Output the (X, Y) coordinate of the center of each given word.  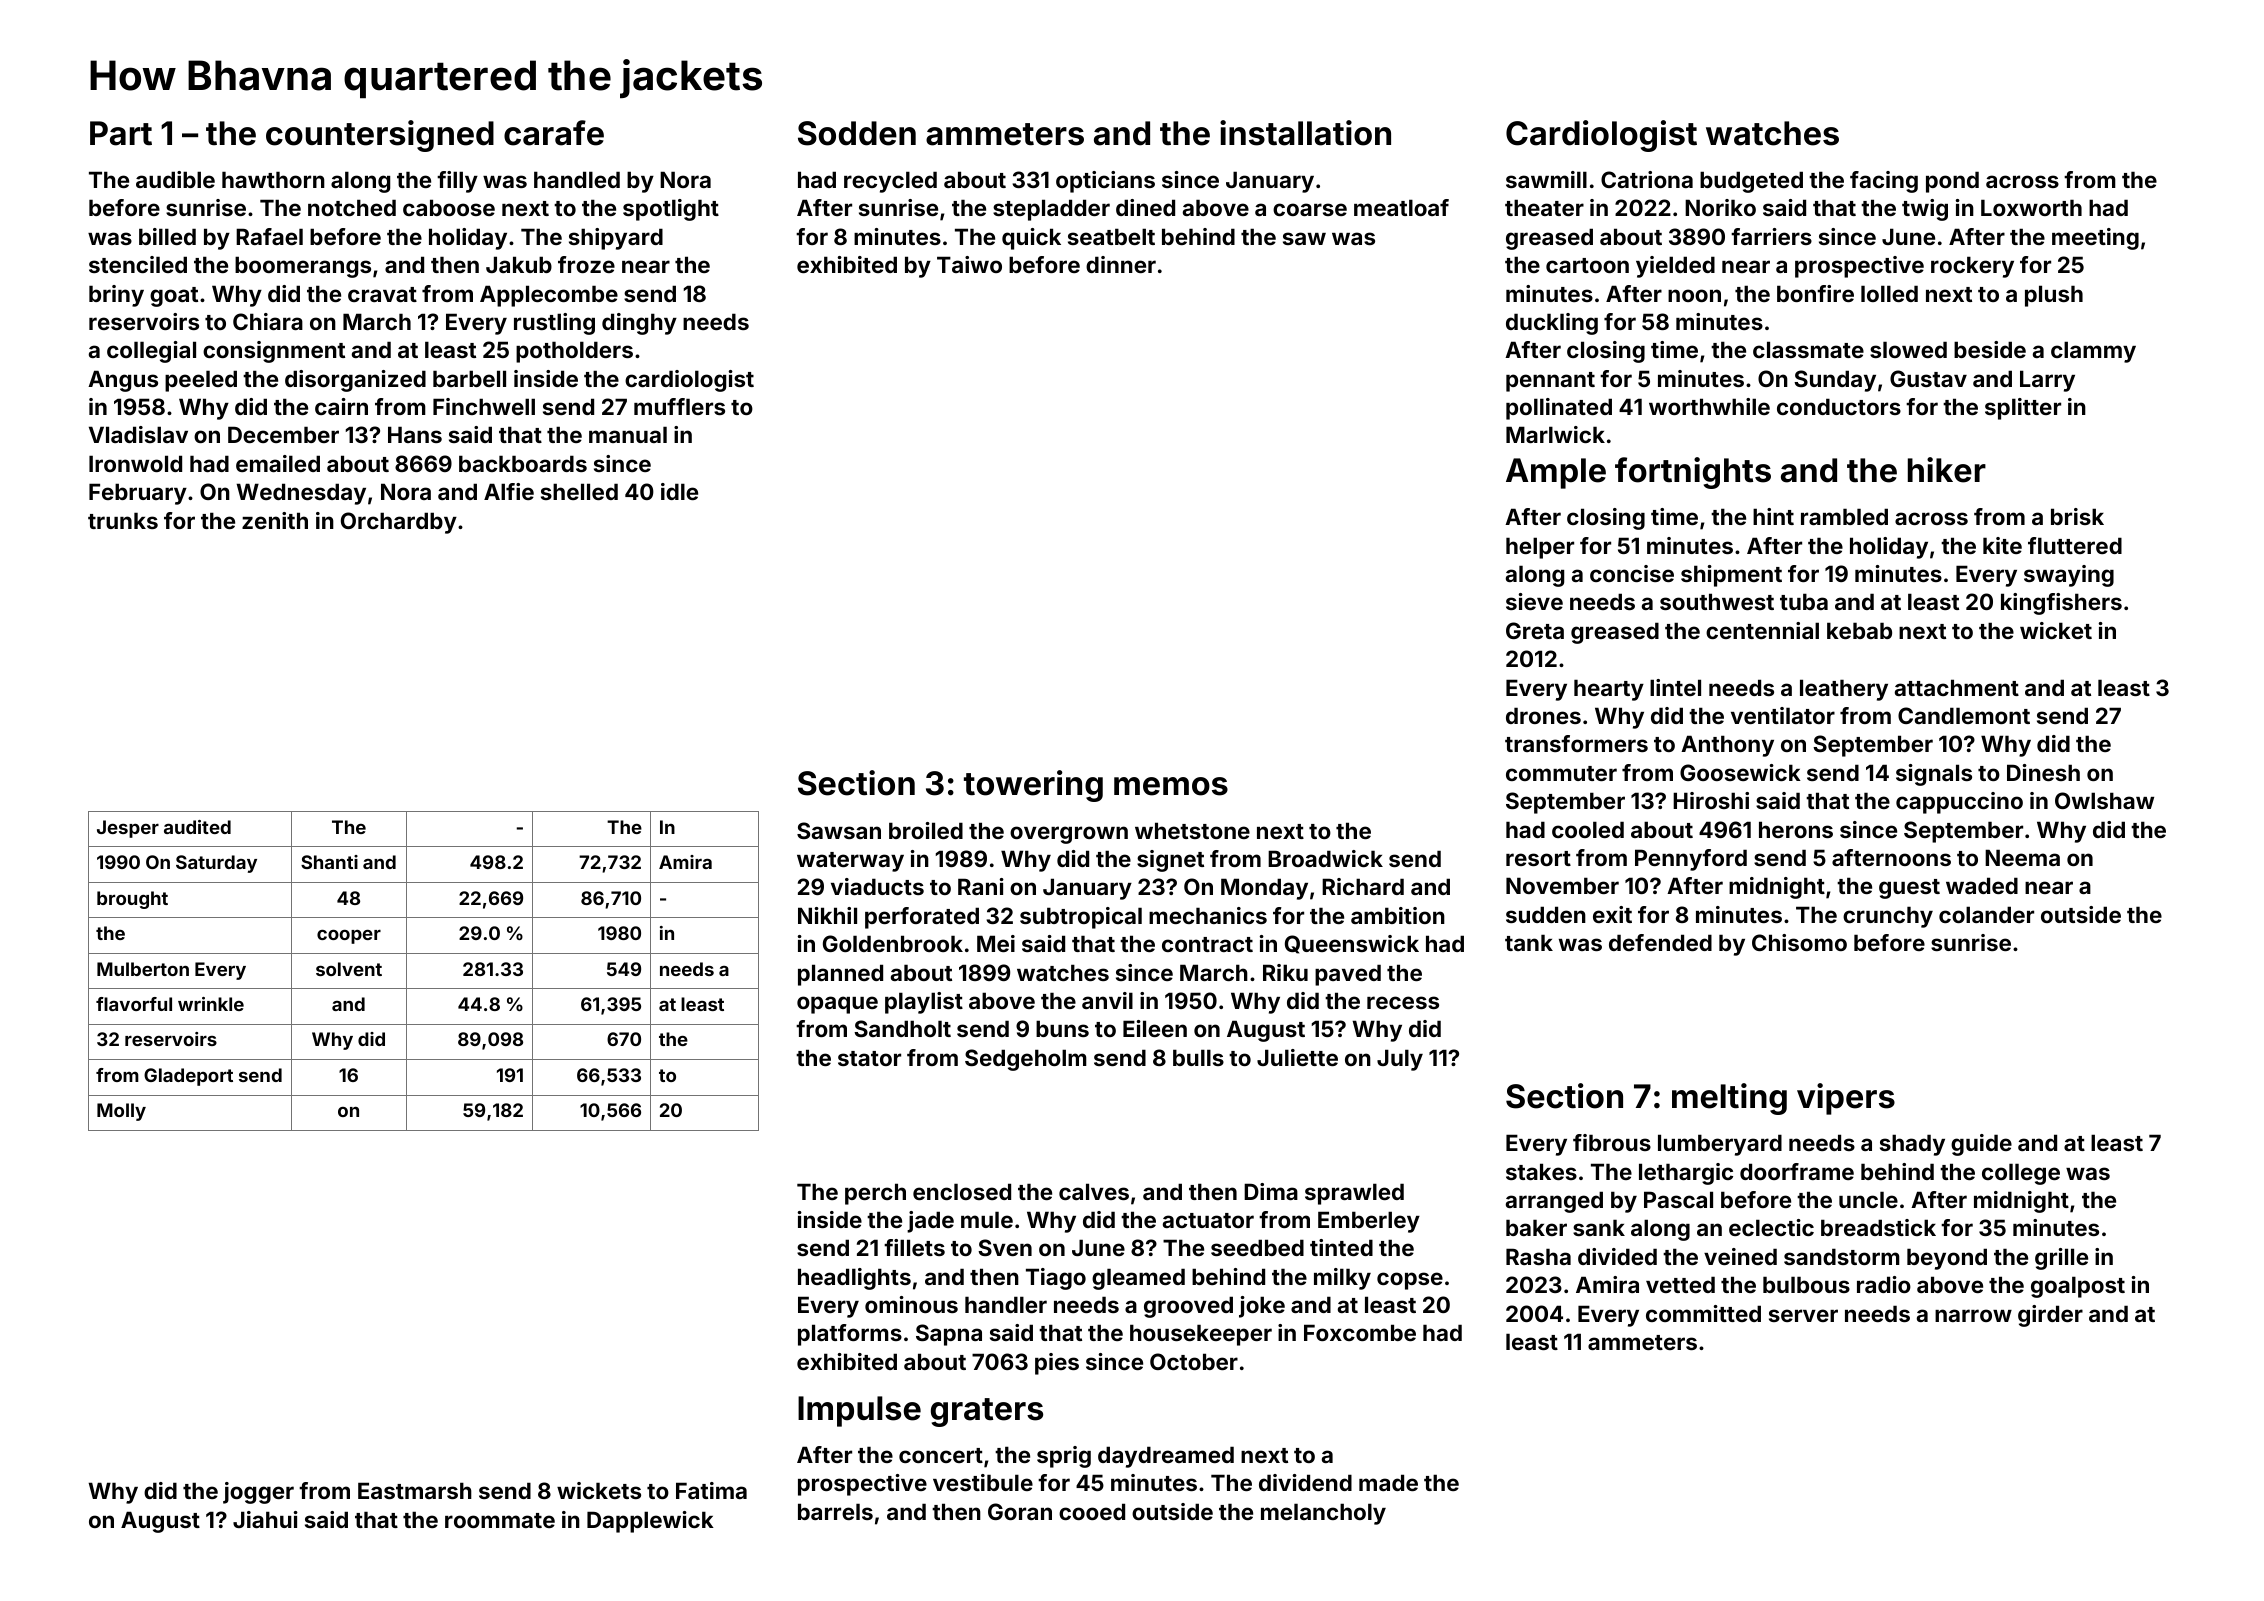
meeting (2095, 239)
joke (1262, 1307)
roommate (500, 1520)
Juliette (1297, 1057)
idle (679, 491)
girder (2050, 1316)
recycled (890, 182)
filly (457, 182)
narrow (1973, 1315)
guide (1981, 1145)
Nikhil (827, 915)
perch (875, 1194)
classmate (1808, 349)
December (283, 434)
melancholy (1323, 1514)
